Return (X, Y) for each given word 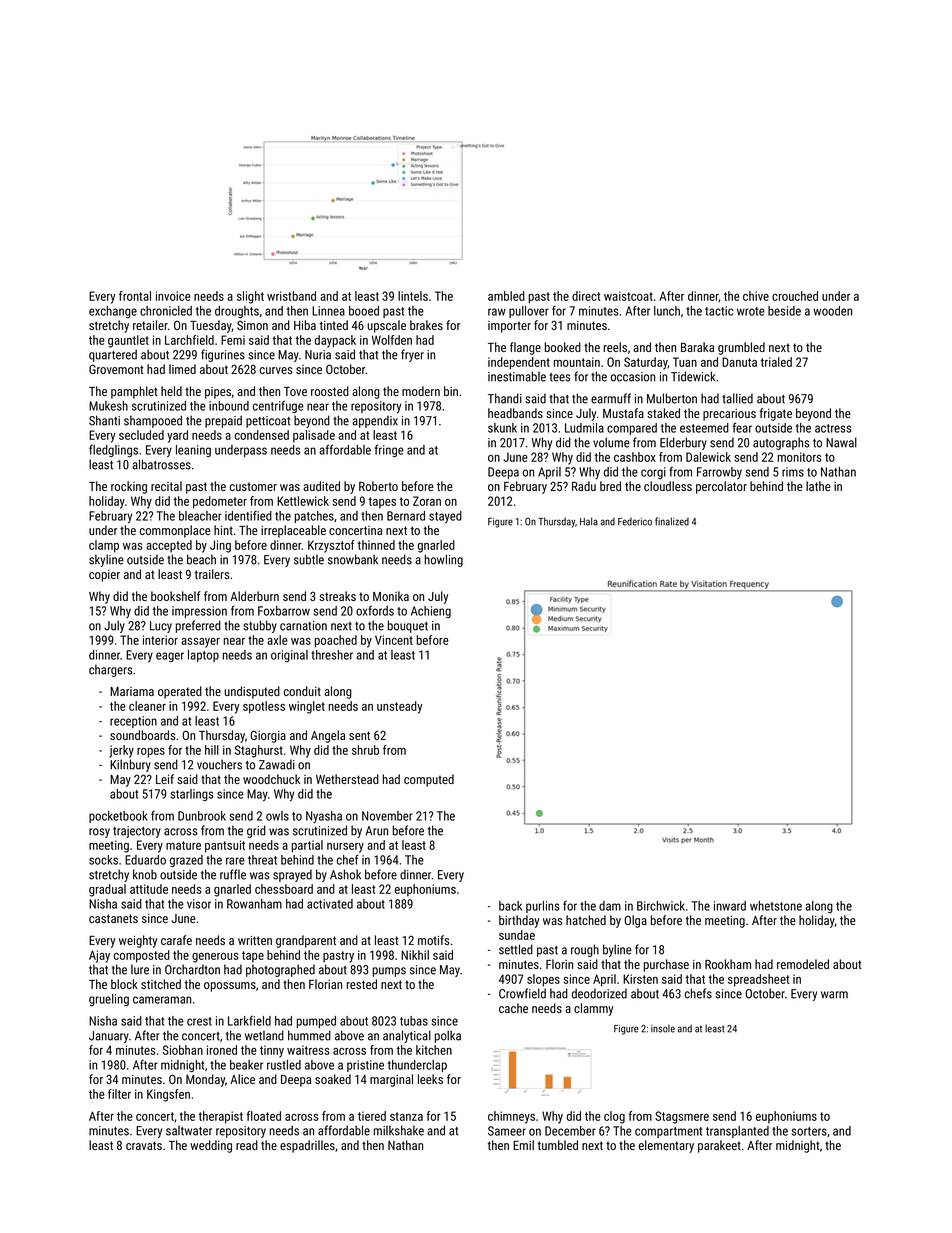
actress (833, 428)
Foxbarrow (284, 611)
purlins (543, 907)
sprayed (292, 875)
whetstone (776, 906)
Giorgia (268, 736)
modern (421, 391)
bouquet (408, 626)
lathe (818, 486)
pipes (218, 393)
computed (429, 780)
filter (119, 1094)
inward (730, 906)
